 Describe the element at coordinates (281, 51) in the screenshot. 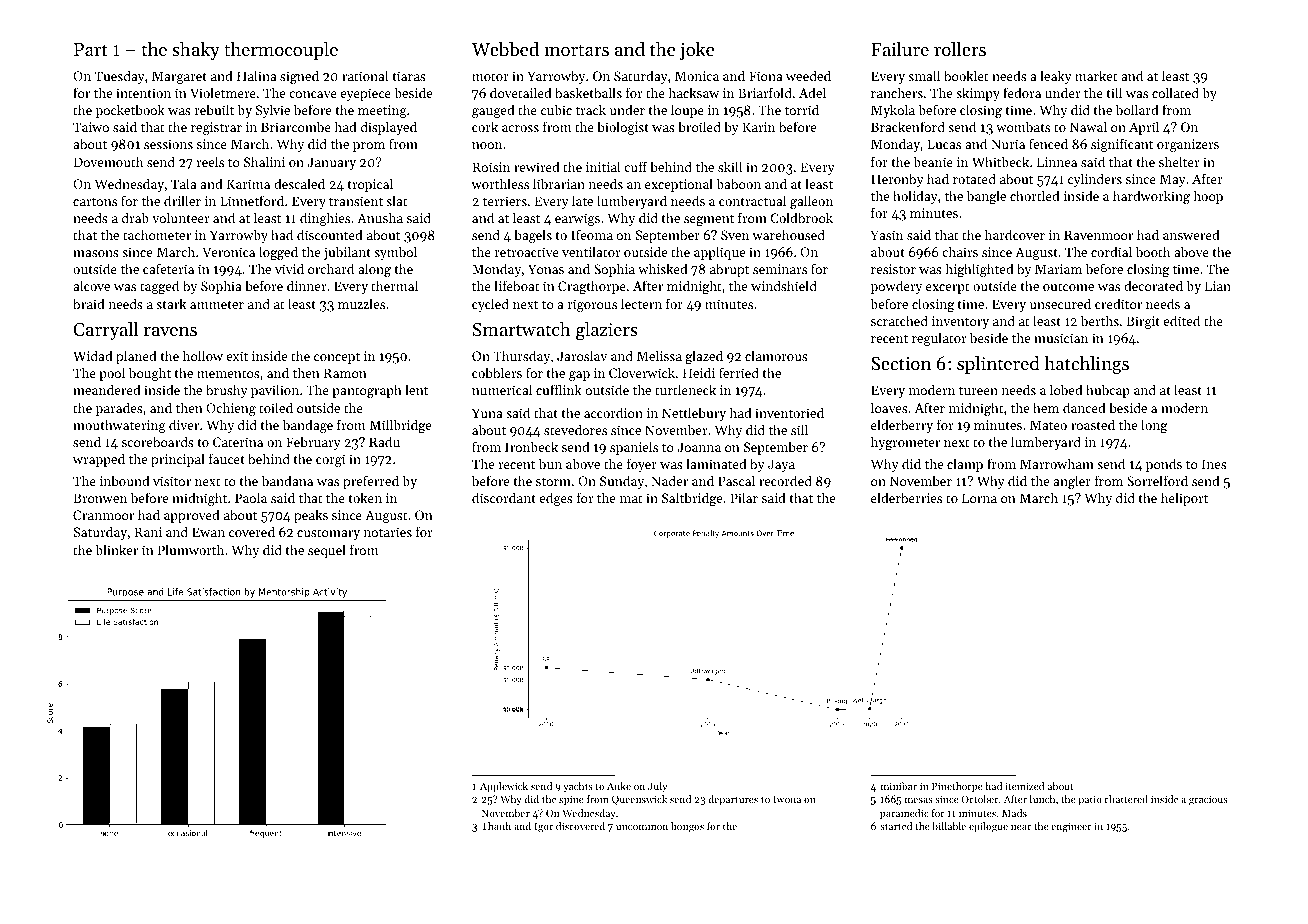

I see `thermocouple` at that location.
